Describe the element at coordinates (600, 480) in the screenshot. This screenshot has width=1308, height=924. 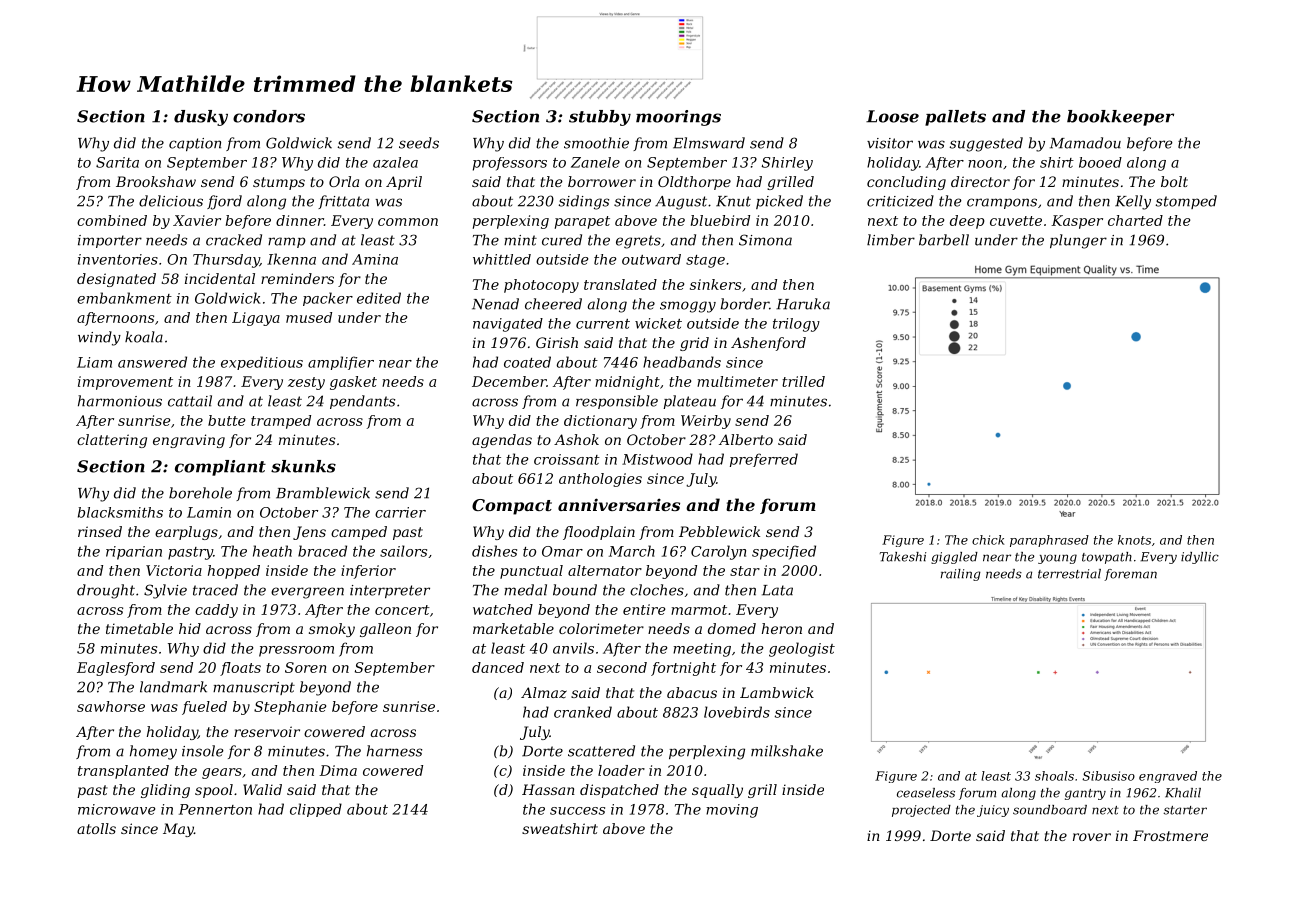
I see `anthologies` at that location.
